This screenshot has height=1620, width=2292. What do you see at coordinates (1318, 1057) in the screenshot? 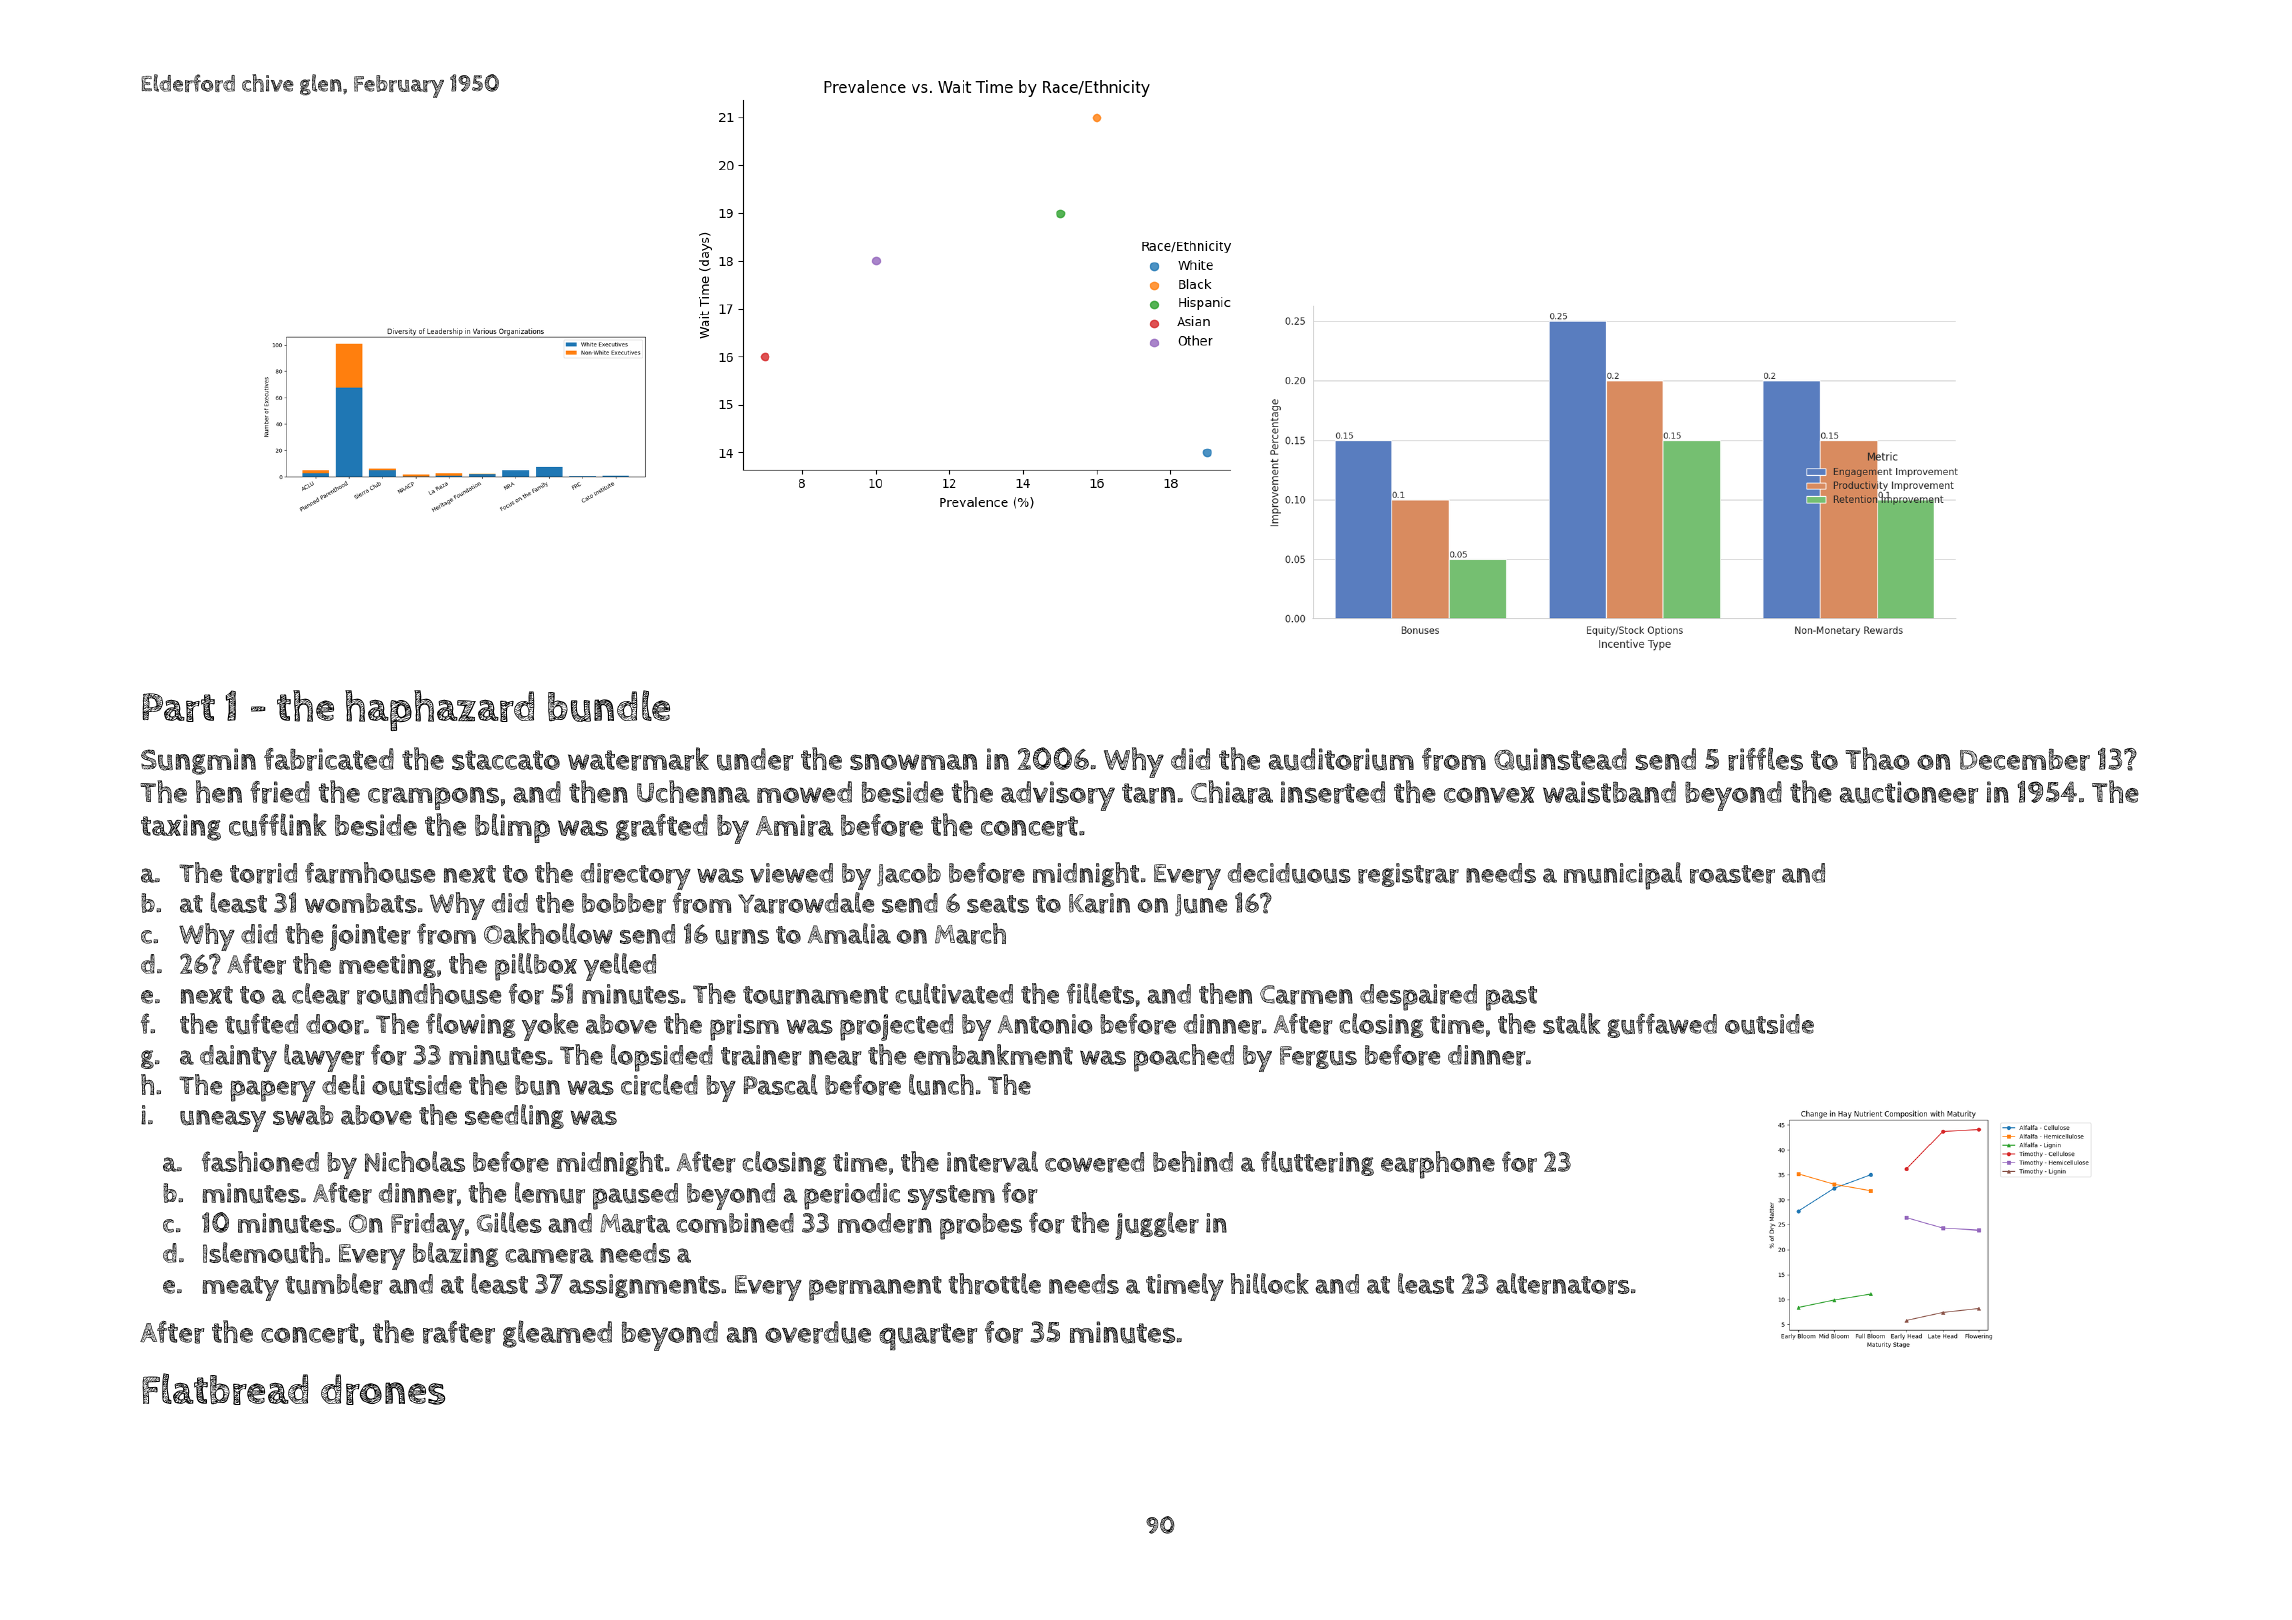
I see `Fergus` at bounding box center [1318, 1057].
